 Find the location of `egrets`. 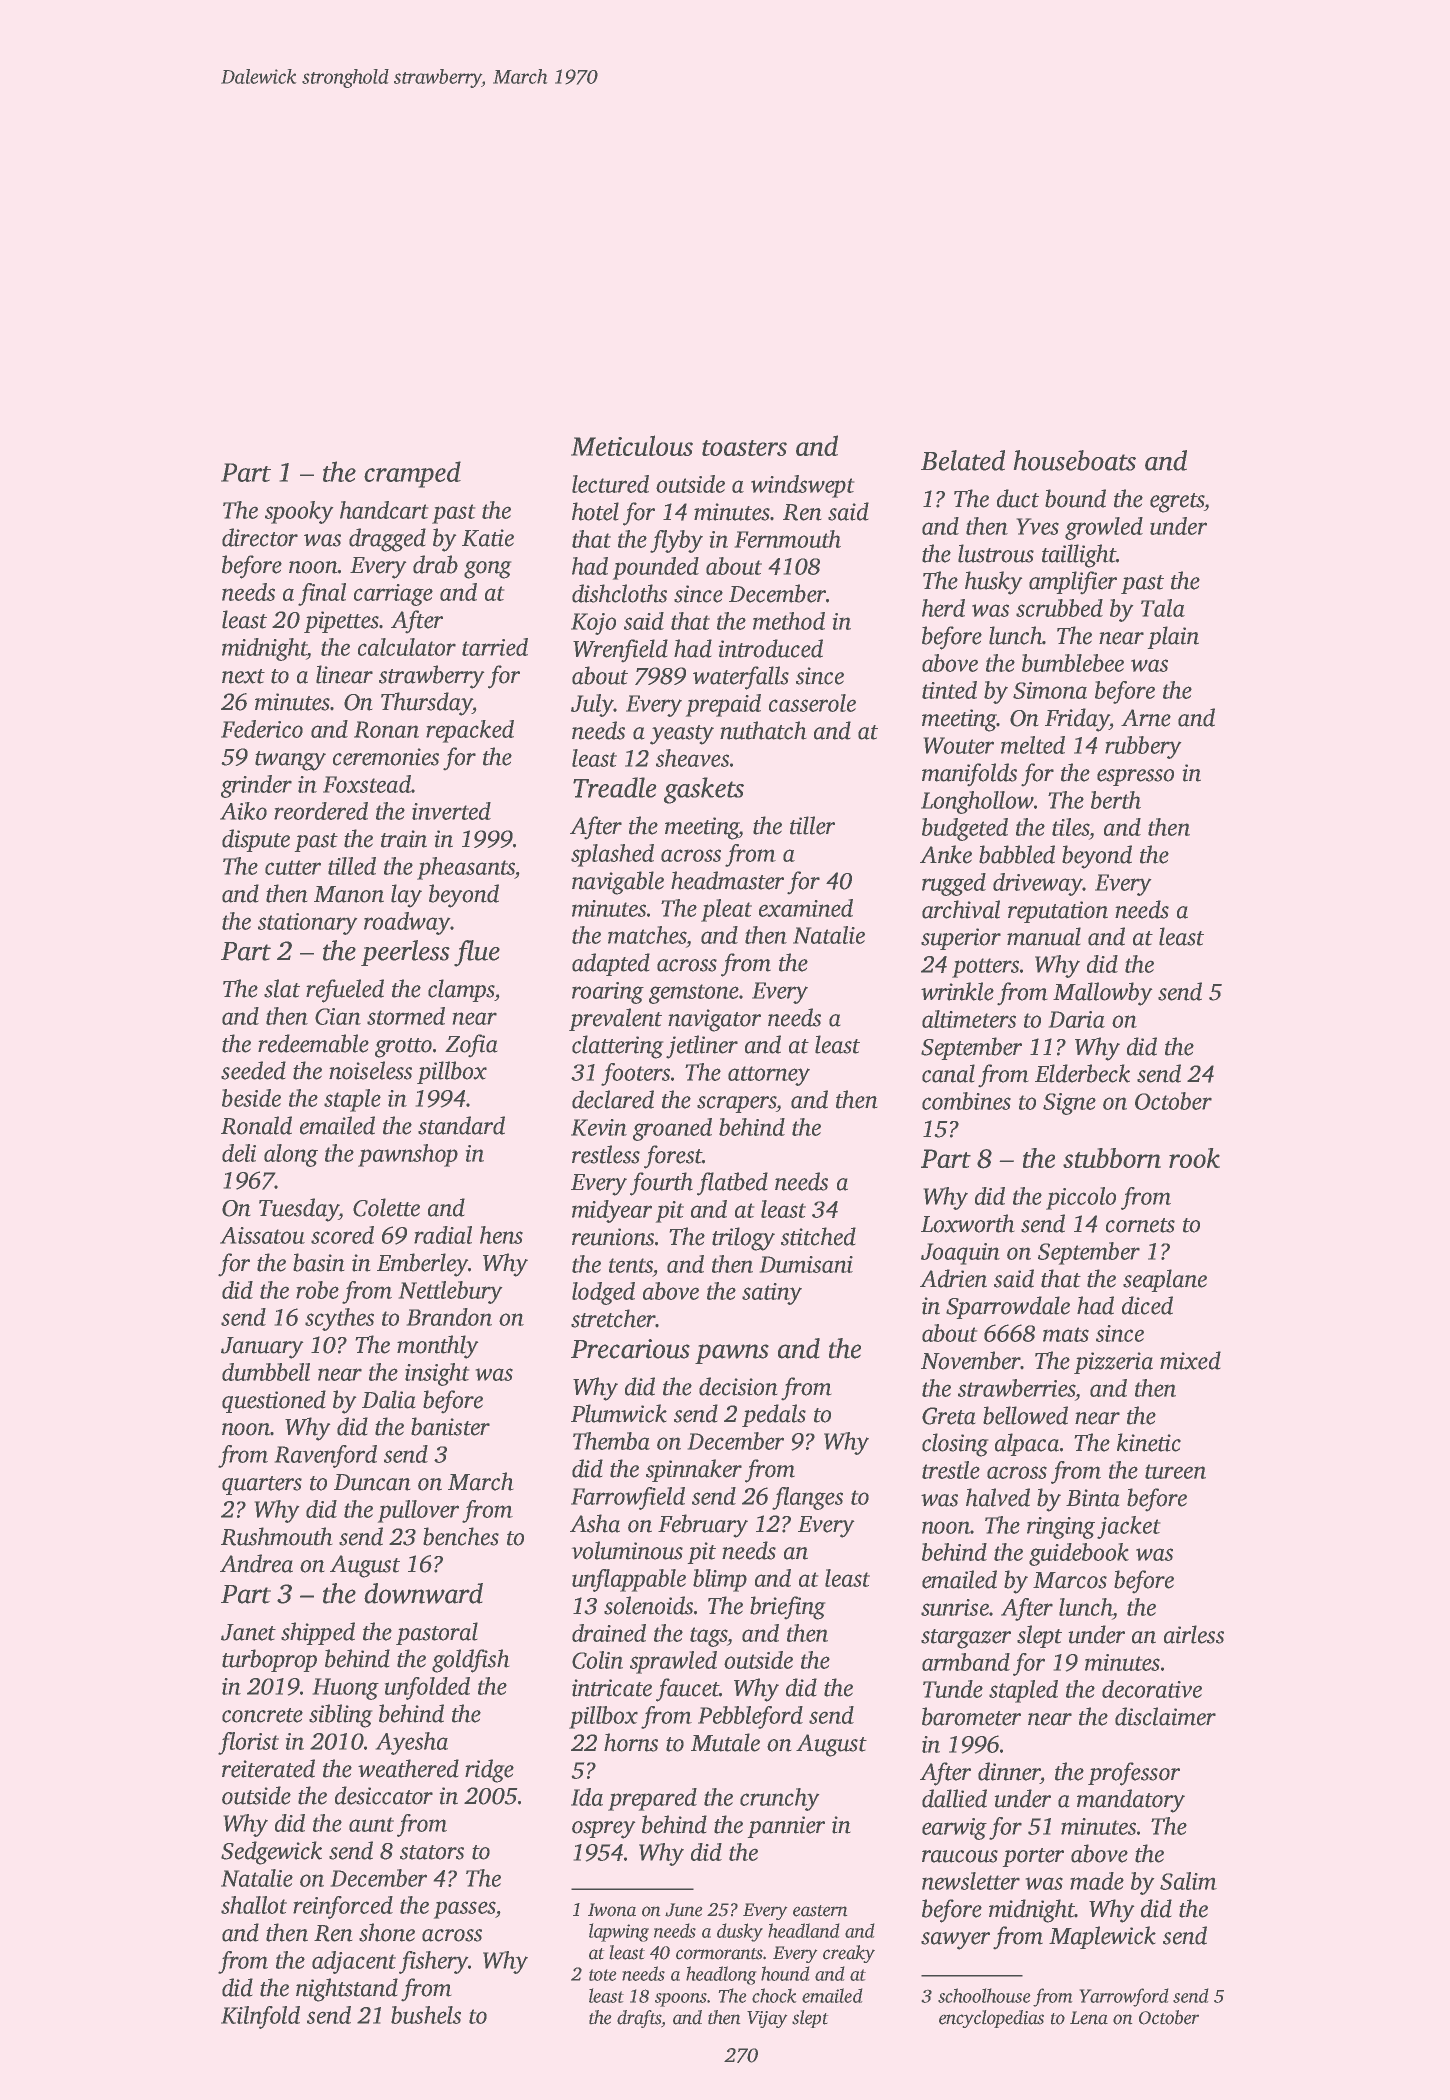

egrets is located at coordinates (1177, 503).
